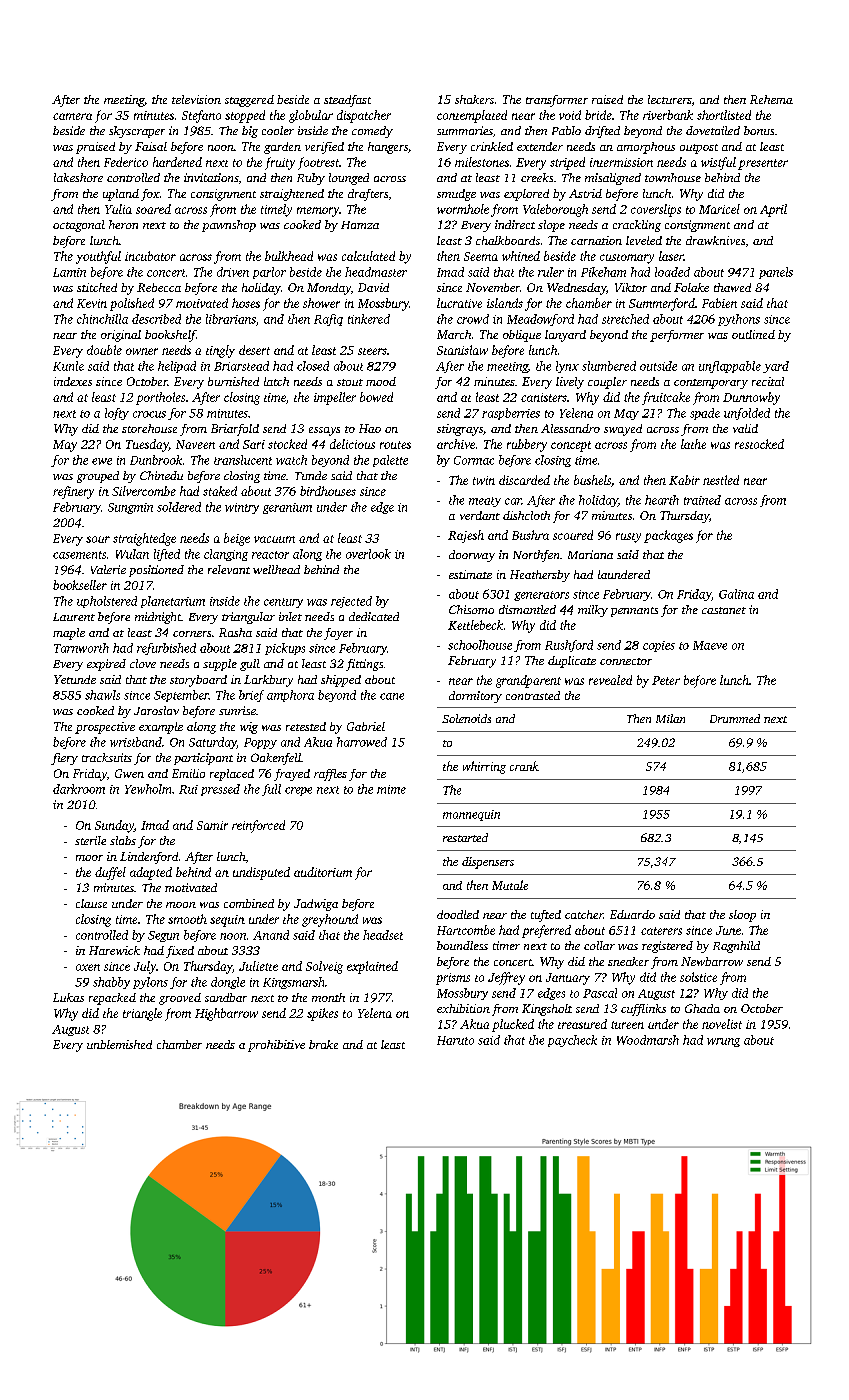 This screenshot has height=1400, width=849. What do you see at coordinates (170, 336) in the screenshot?
I see `bookshelf` at bounding box center [170, 336].
